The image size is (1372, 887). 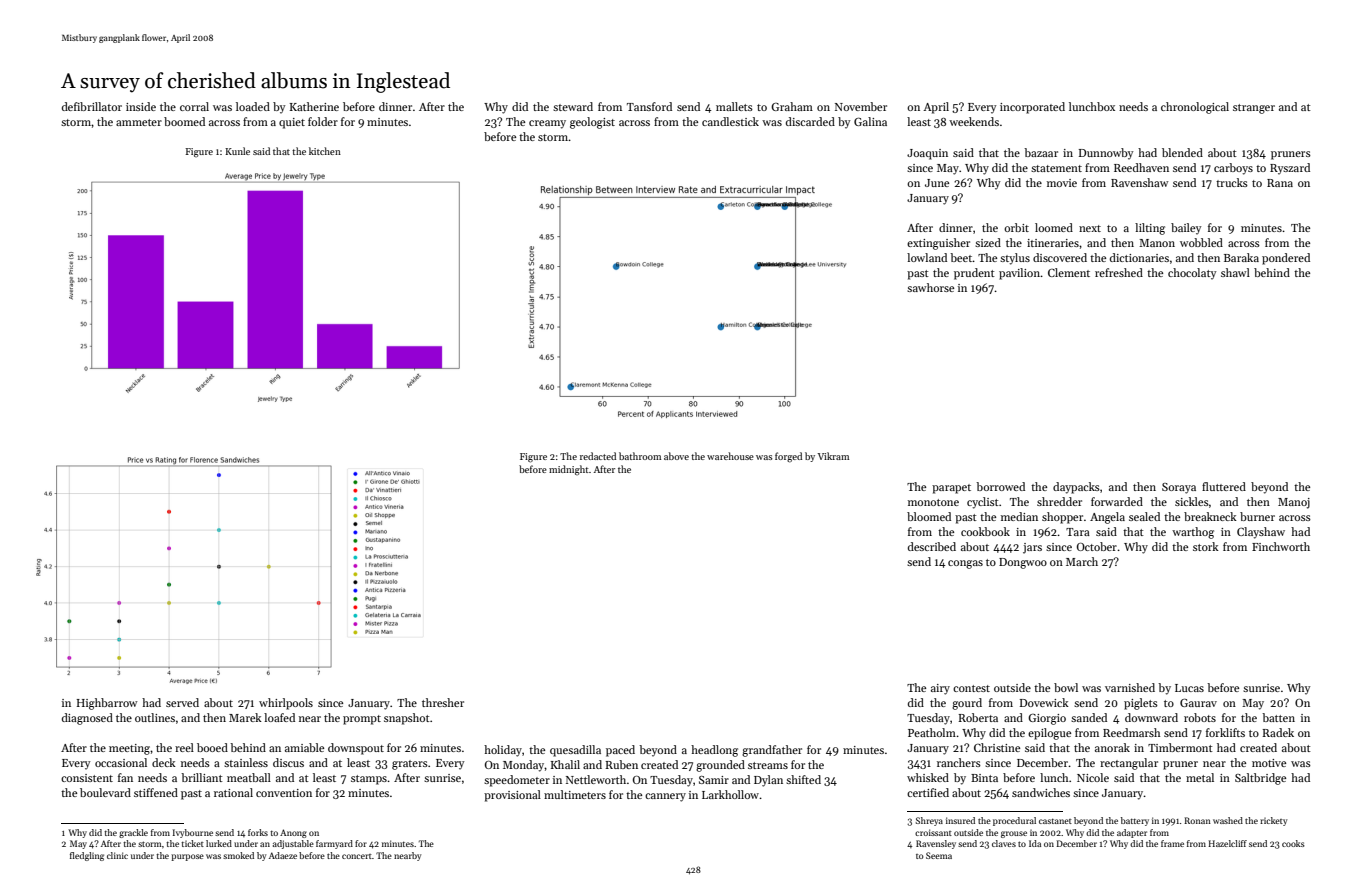 I want to click on redacted, so click(x=598, y=456).
